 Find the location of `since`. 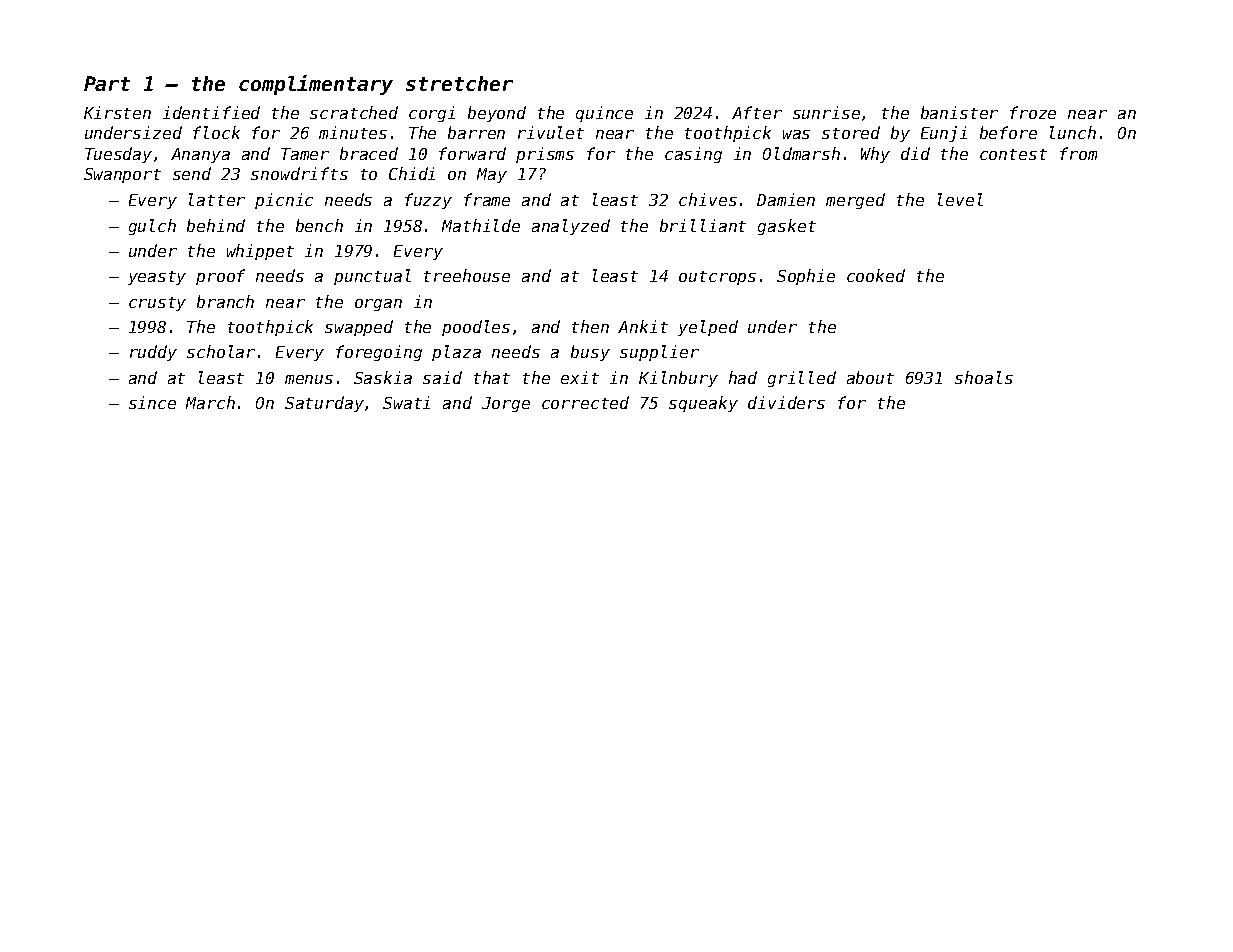

since is located at coordinates (152, 402).
